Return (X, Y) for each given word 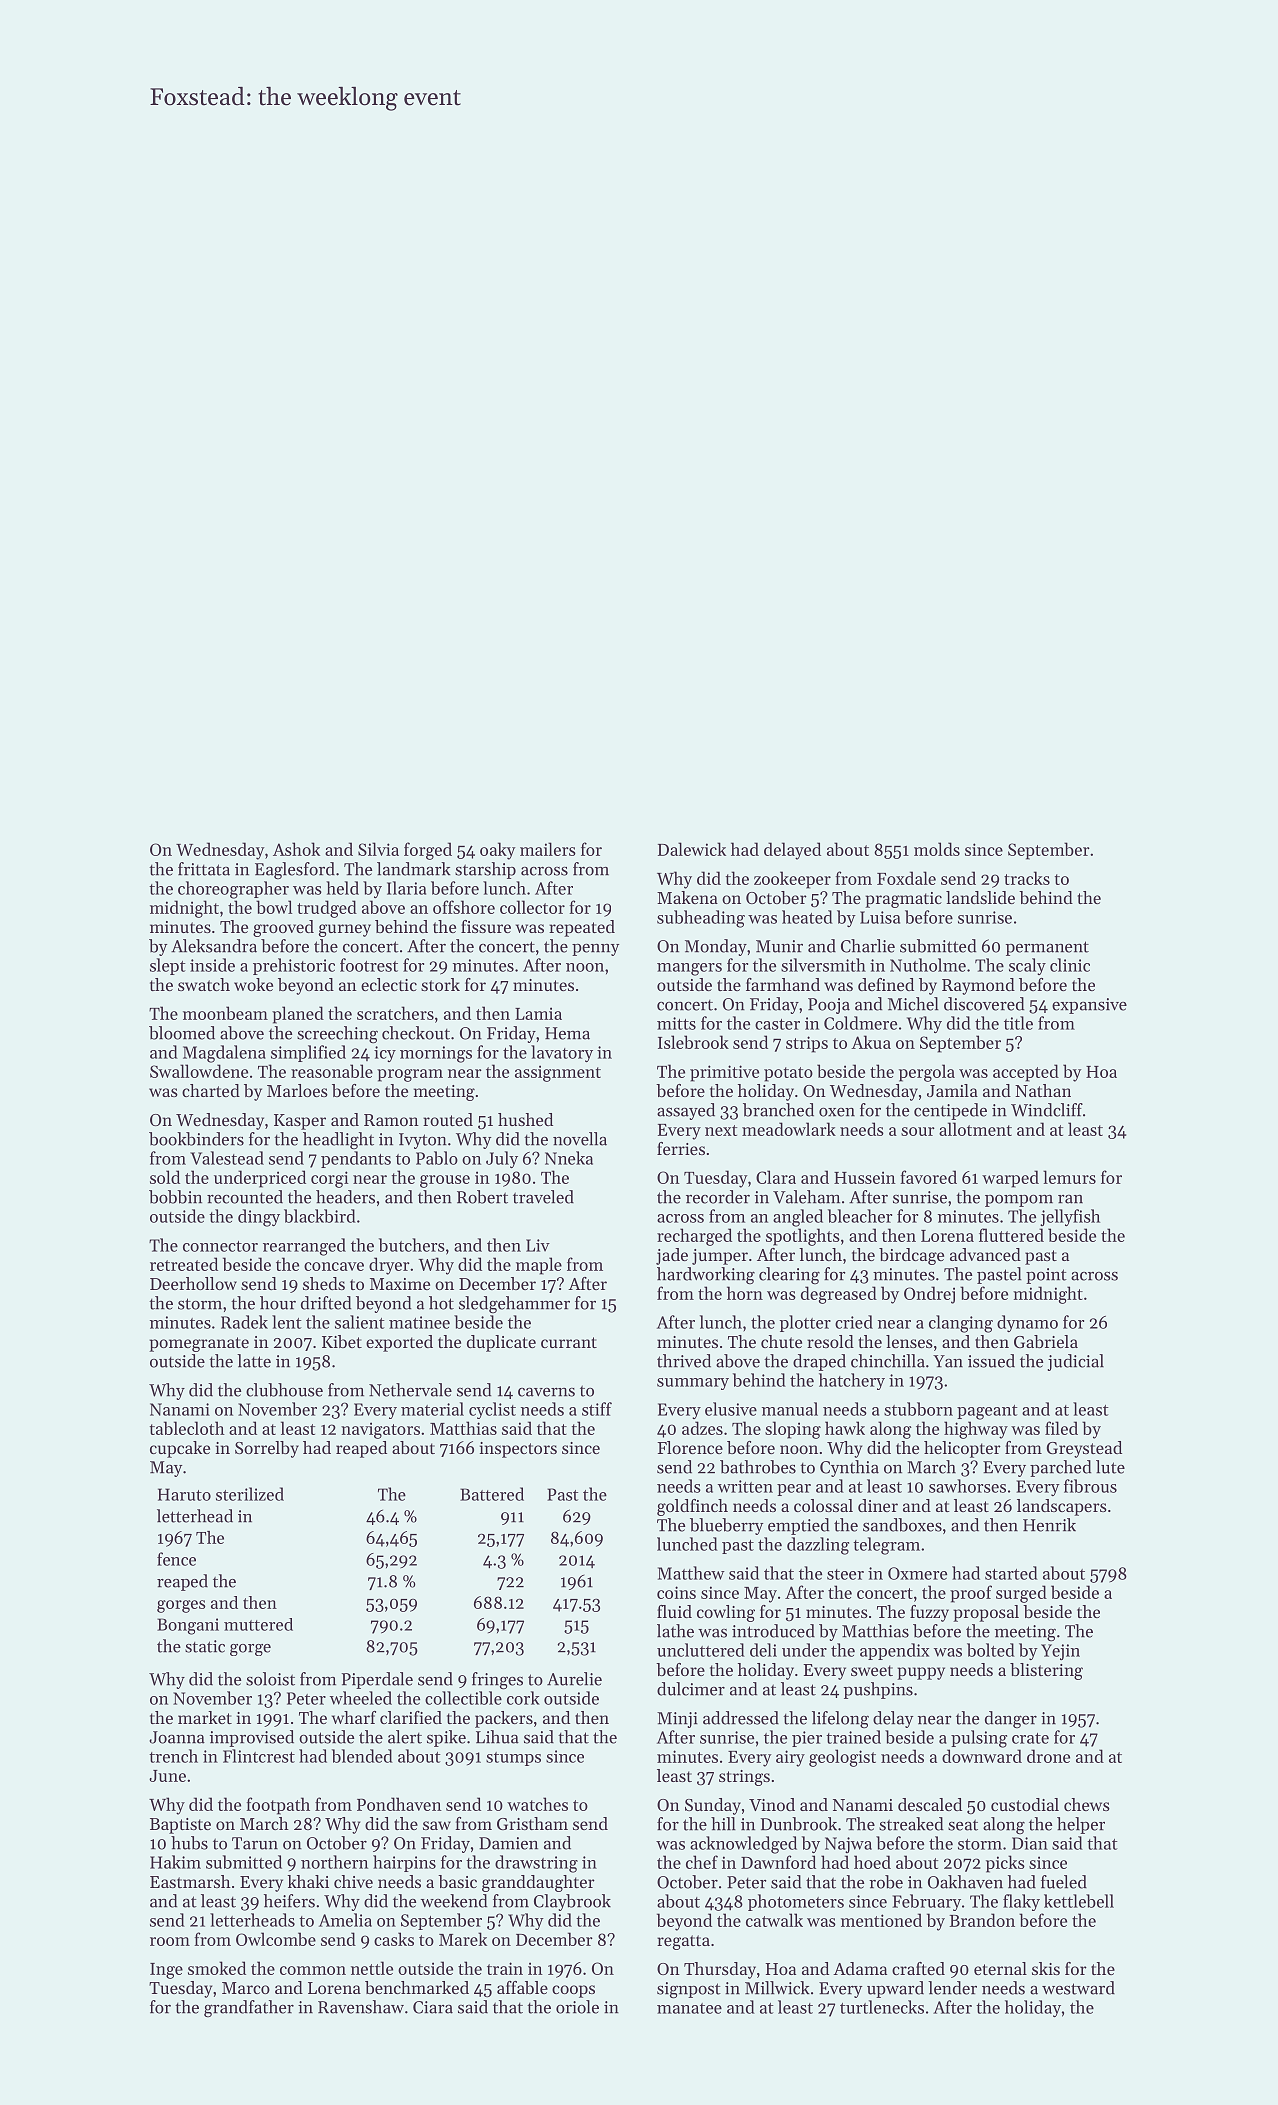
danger (1011, 1720)
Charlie (868, 946)
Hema (567, 1033)
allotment (975, 1129)
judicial (1075, 1362)
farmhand (783, 984)
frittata (204, 869)
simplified (308, 1053)
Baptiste (180, 1826)
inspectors (518, 1450)
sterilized (250, 1494)
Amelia (345, 1920)
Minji (677, 1720)
